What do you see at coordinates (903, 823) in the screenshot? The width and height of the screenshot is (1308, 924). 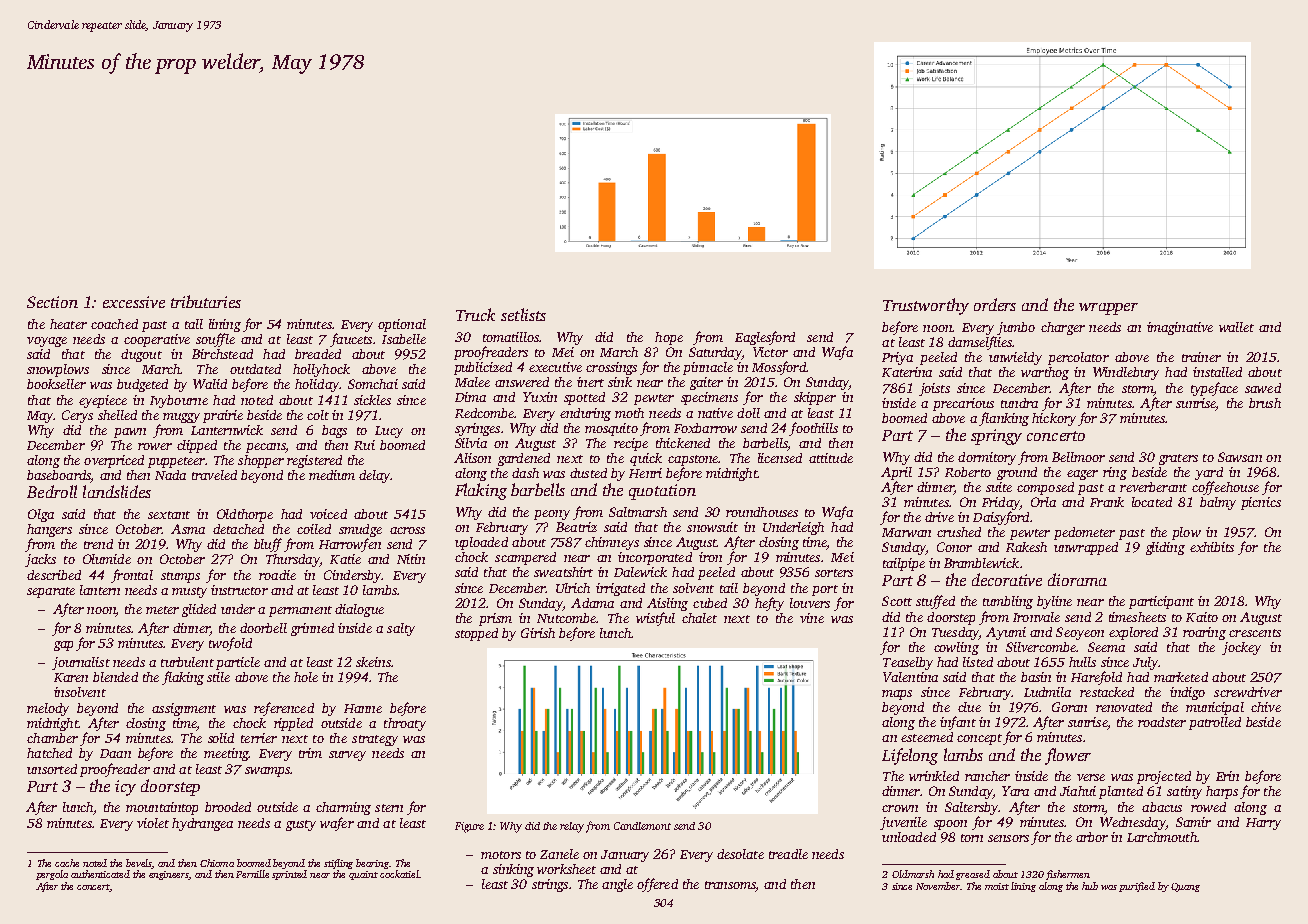 I see `juvenile` at bounding box center [903, 823].
